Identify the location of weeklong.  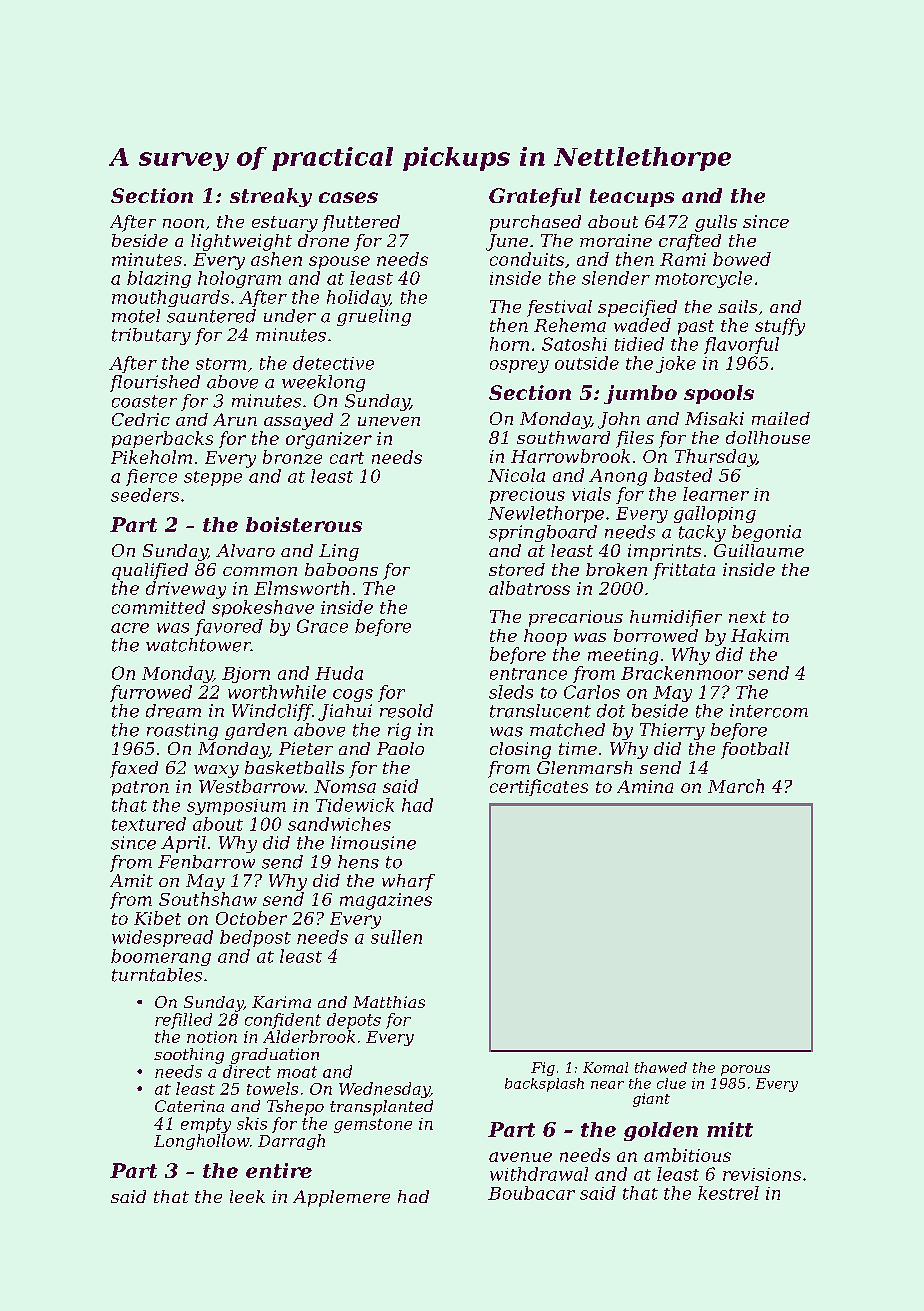
(323, 383).
